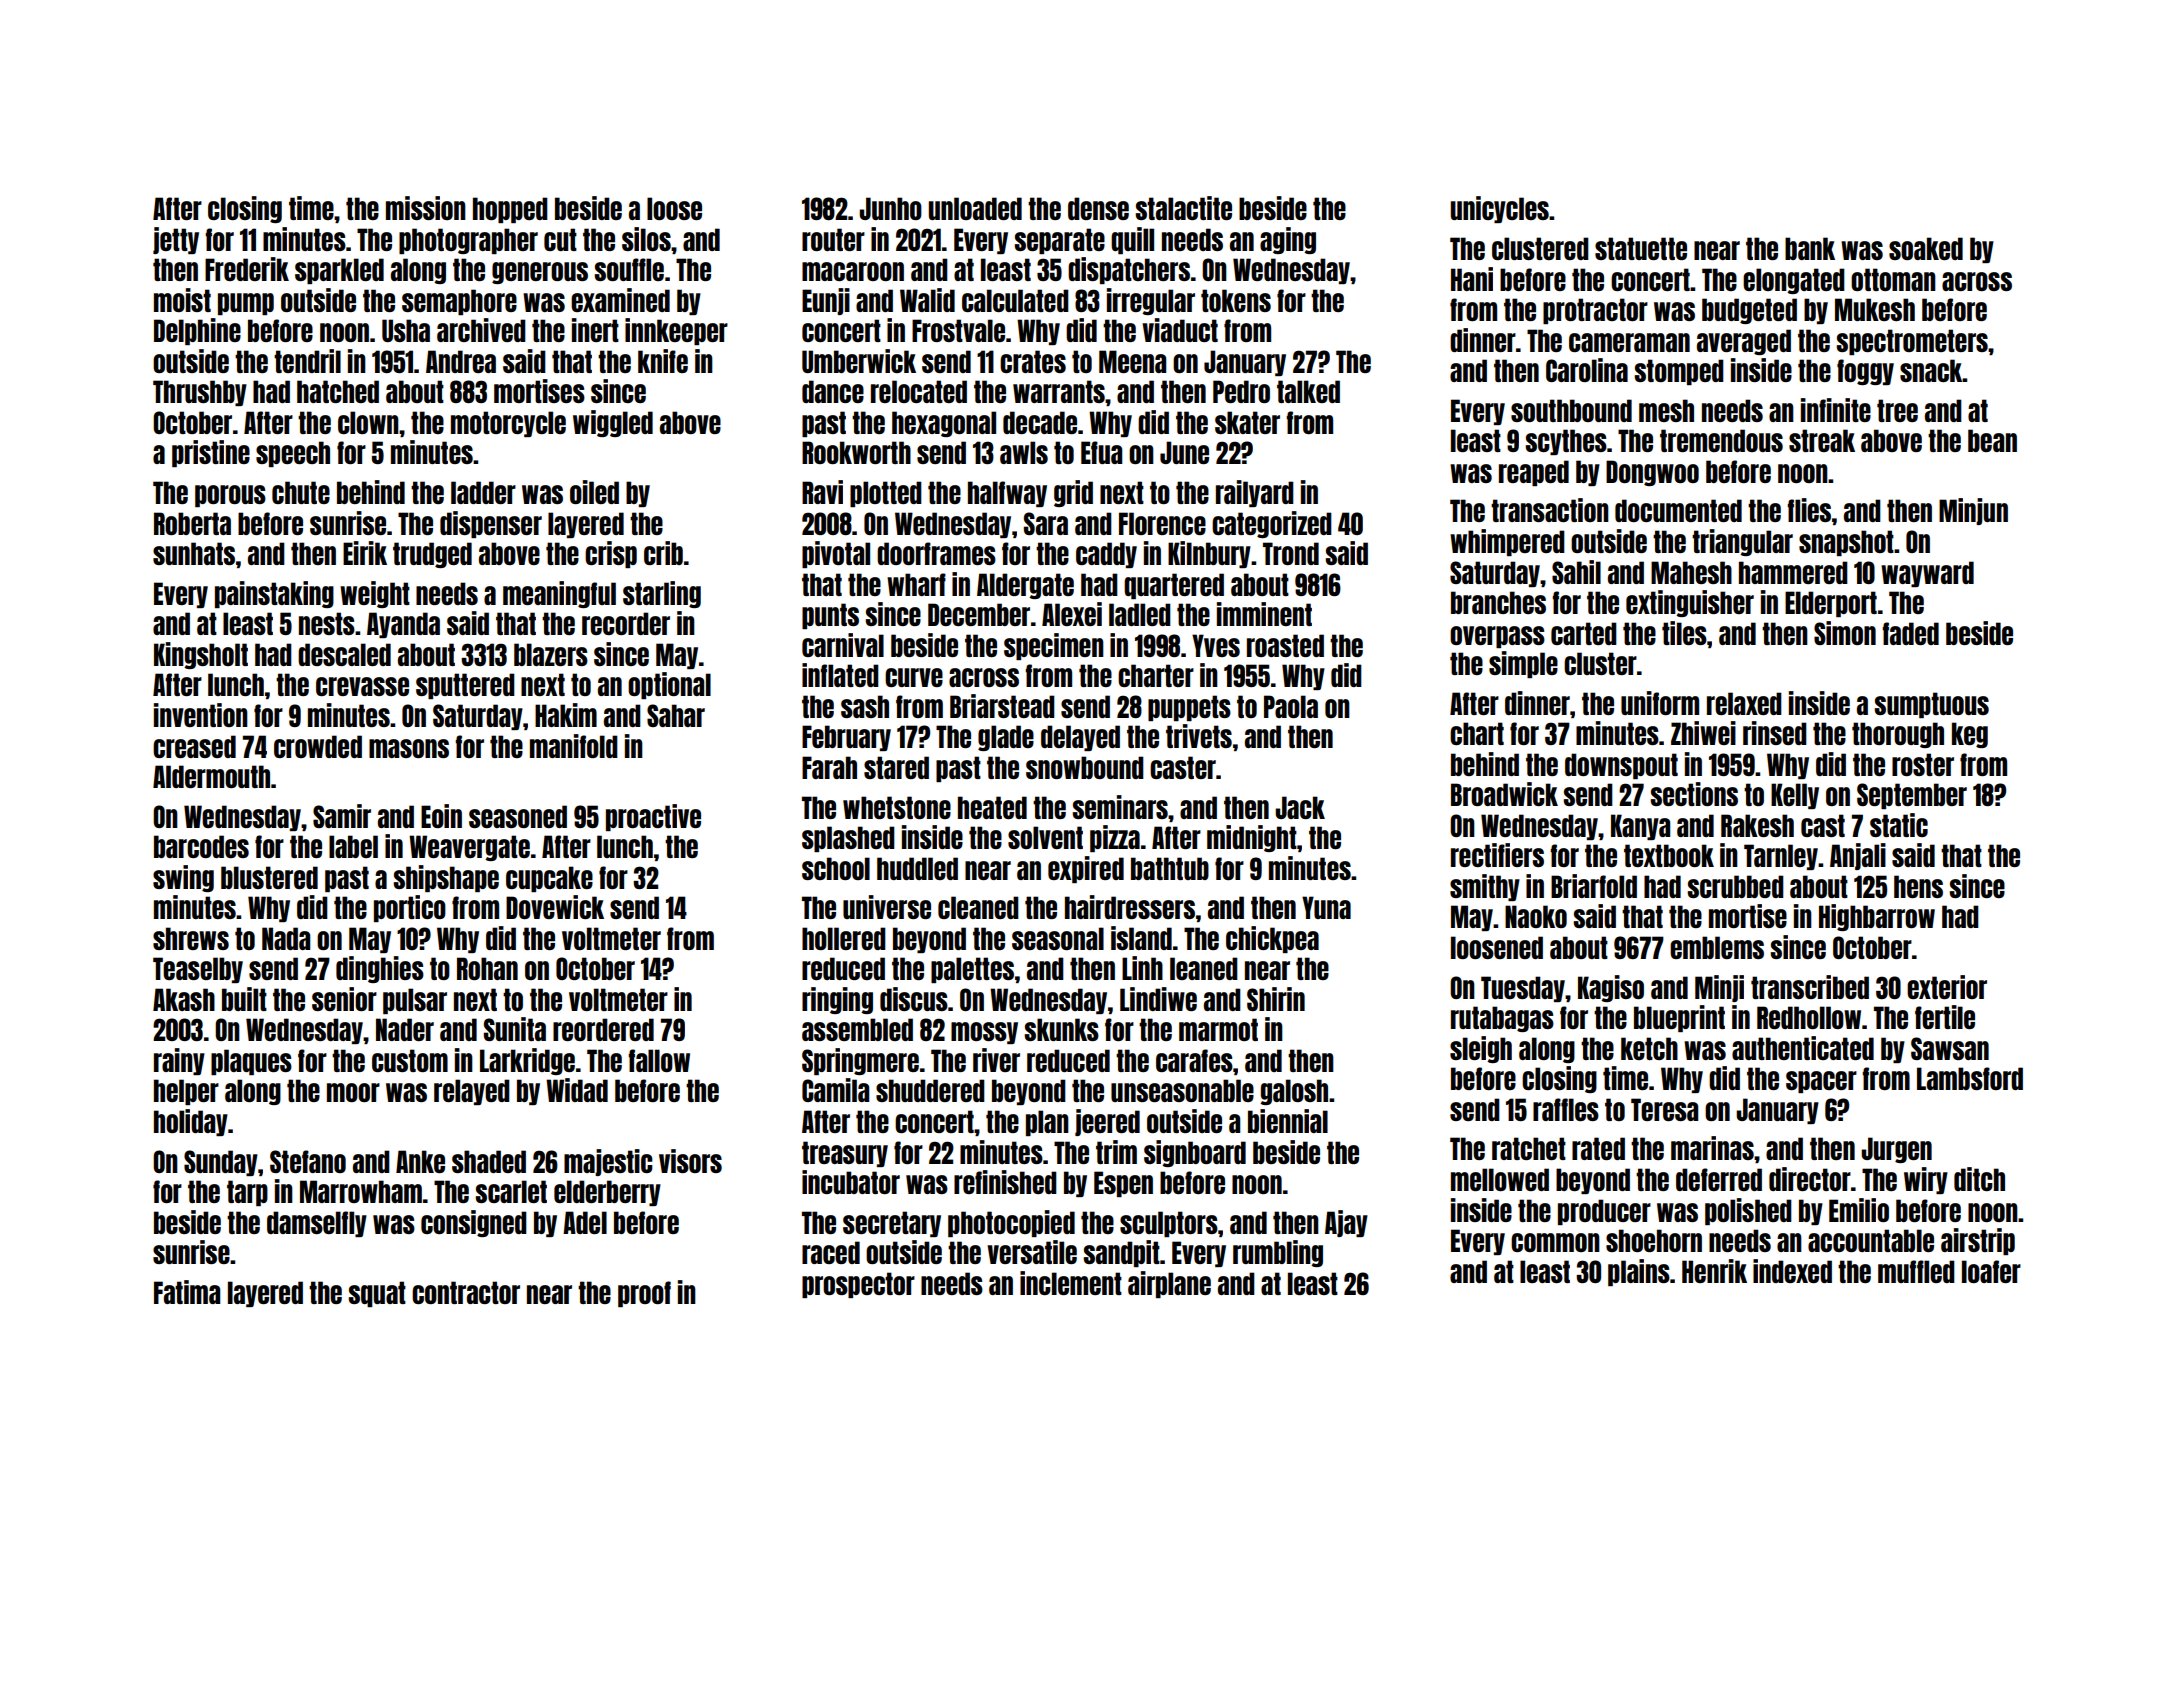  Describe the element at coordinates (1058, 938) in the image. I see `seasonal` at that location.
